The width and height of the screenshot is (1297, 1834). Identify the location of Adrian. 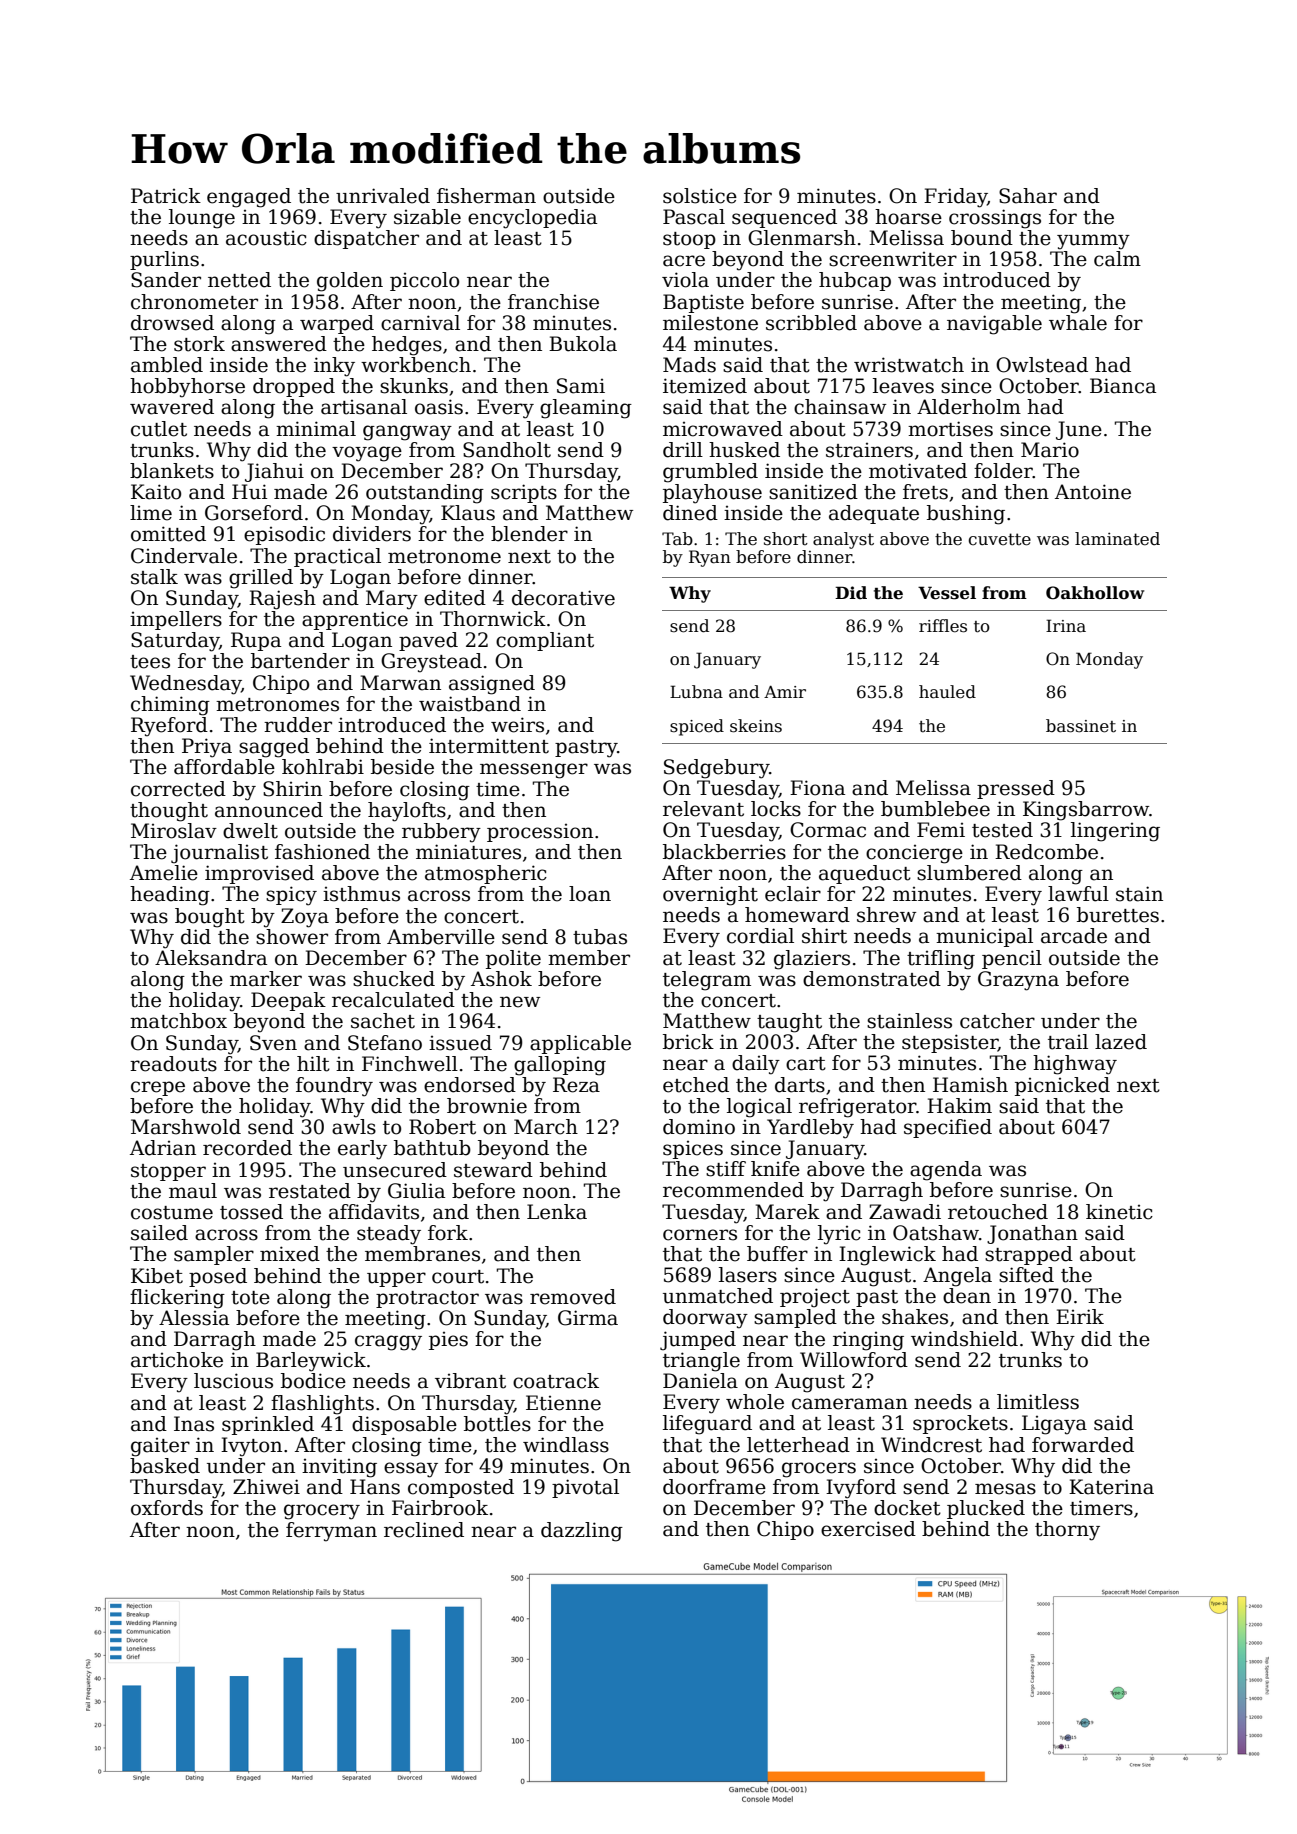
(163, 1148).
